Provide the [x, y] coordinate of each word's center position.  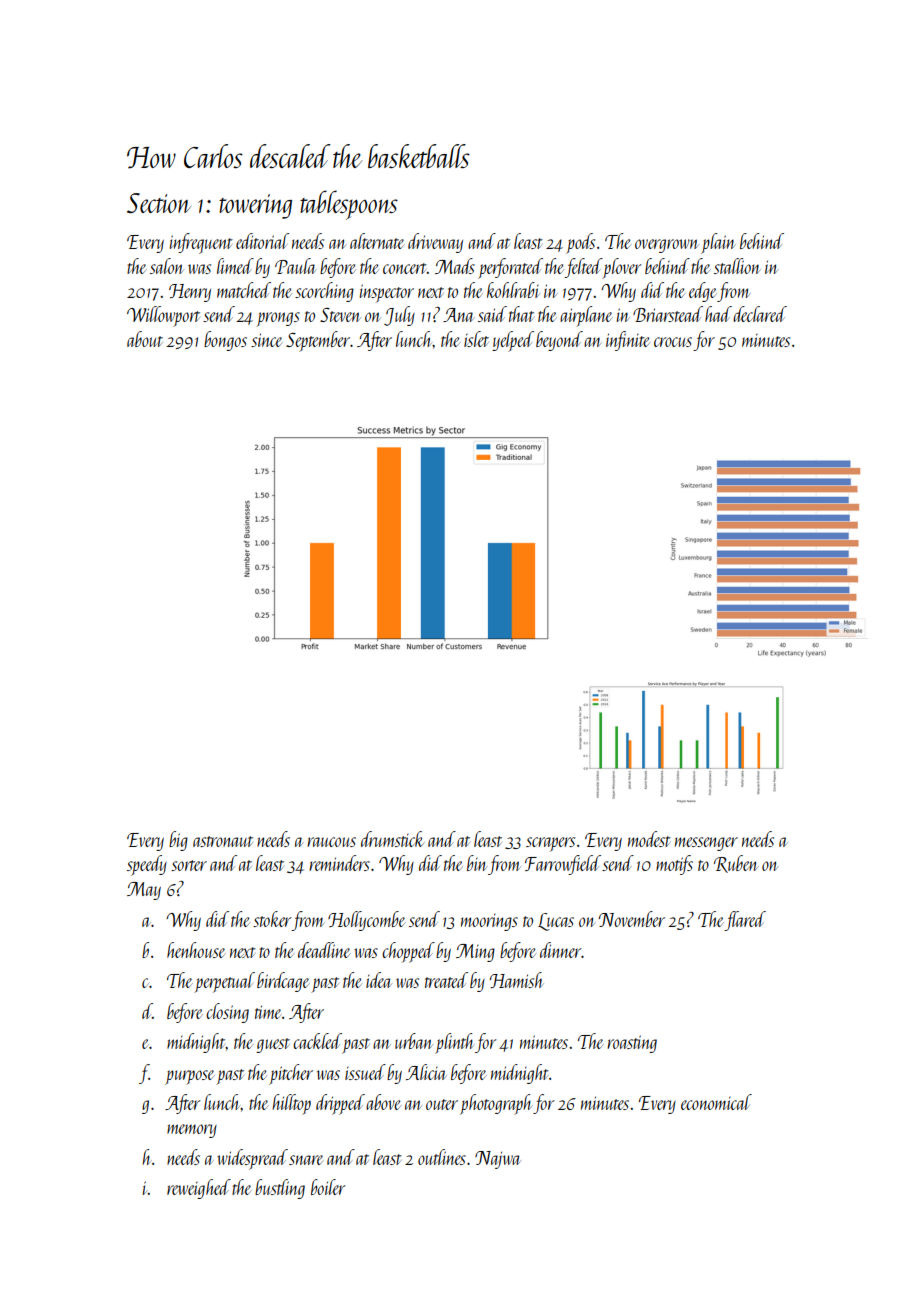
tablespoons [349, 205]
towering [255, 206]
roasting [632, 1044]
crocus [673, 342]
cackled [317, 1041]
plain [718, 243]
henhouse [196, 950]
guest [273, 1045]
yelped [513, 341]
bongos [225, 341]
